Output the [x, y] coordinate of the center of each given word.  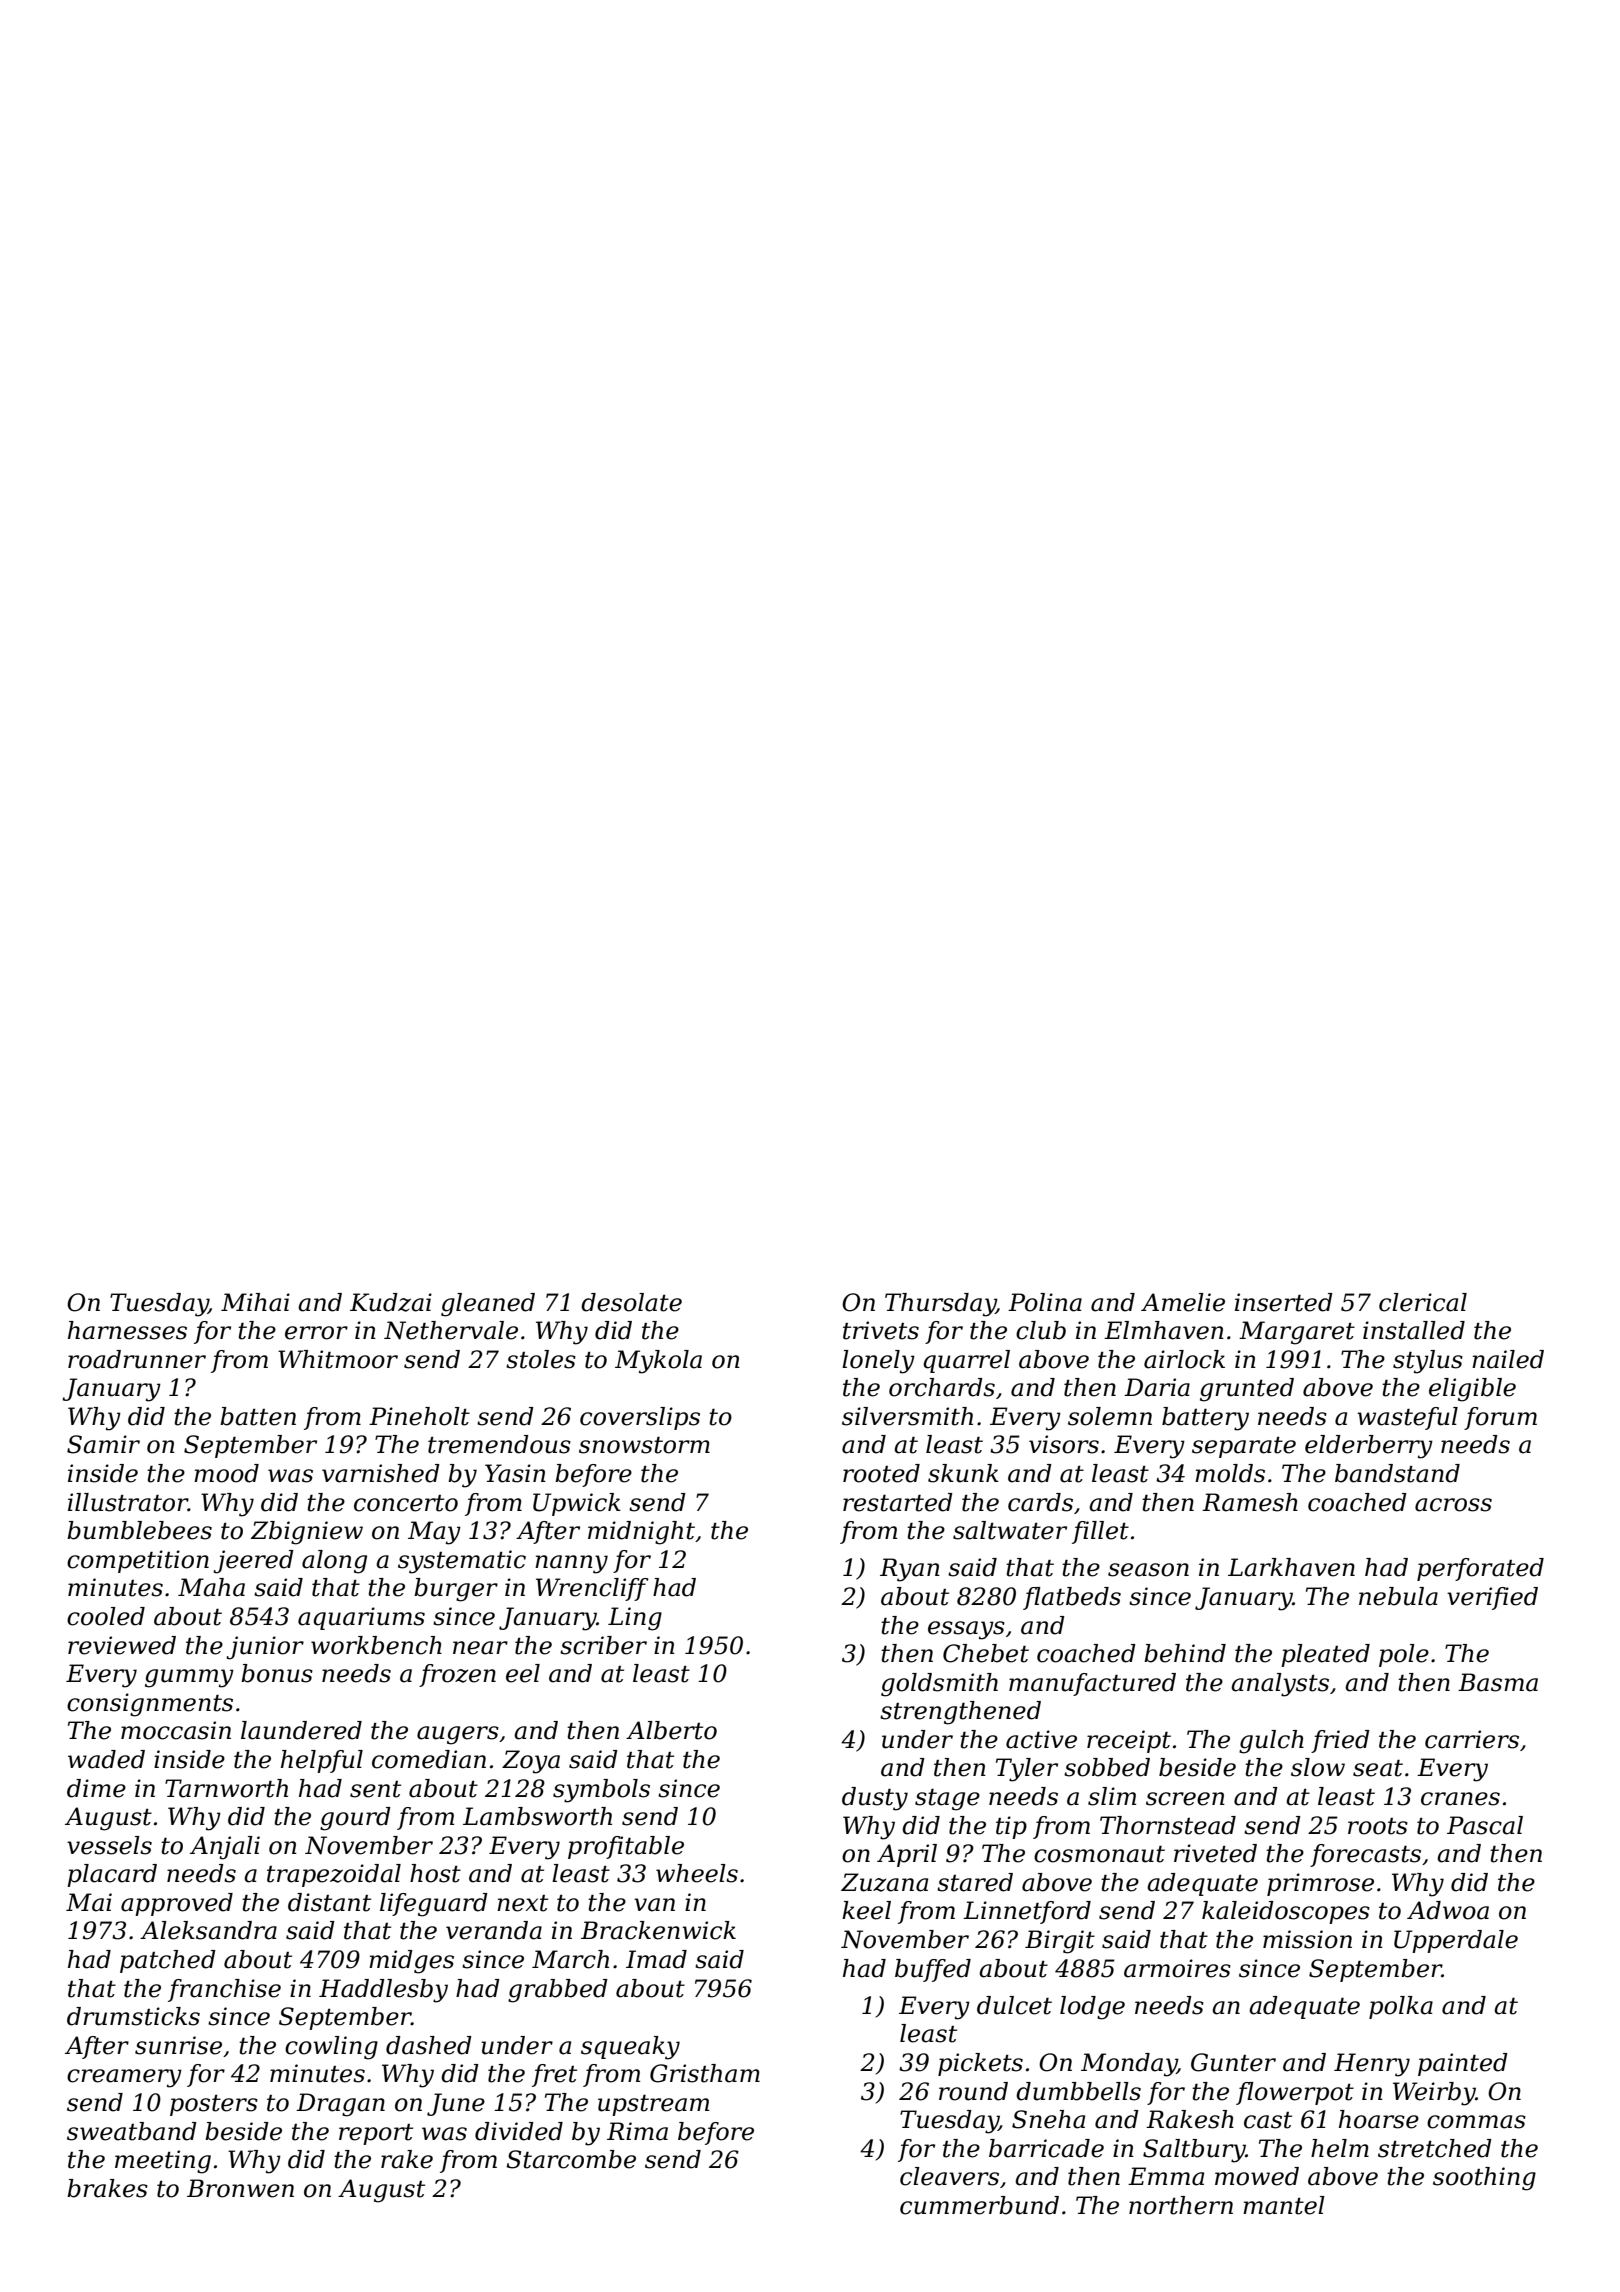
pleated [1325, 1655]
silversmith [907, 1416]
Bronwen [240, 2188]
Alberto [671, 1730]
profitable [626, 1847]
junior [265, 1648]
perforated [1480, 1569]
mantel [1284, 2205]
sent [375, 1789]
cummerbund [979, 2205]
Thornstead [1168, 1825]
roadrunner [137, 1359]
